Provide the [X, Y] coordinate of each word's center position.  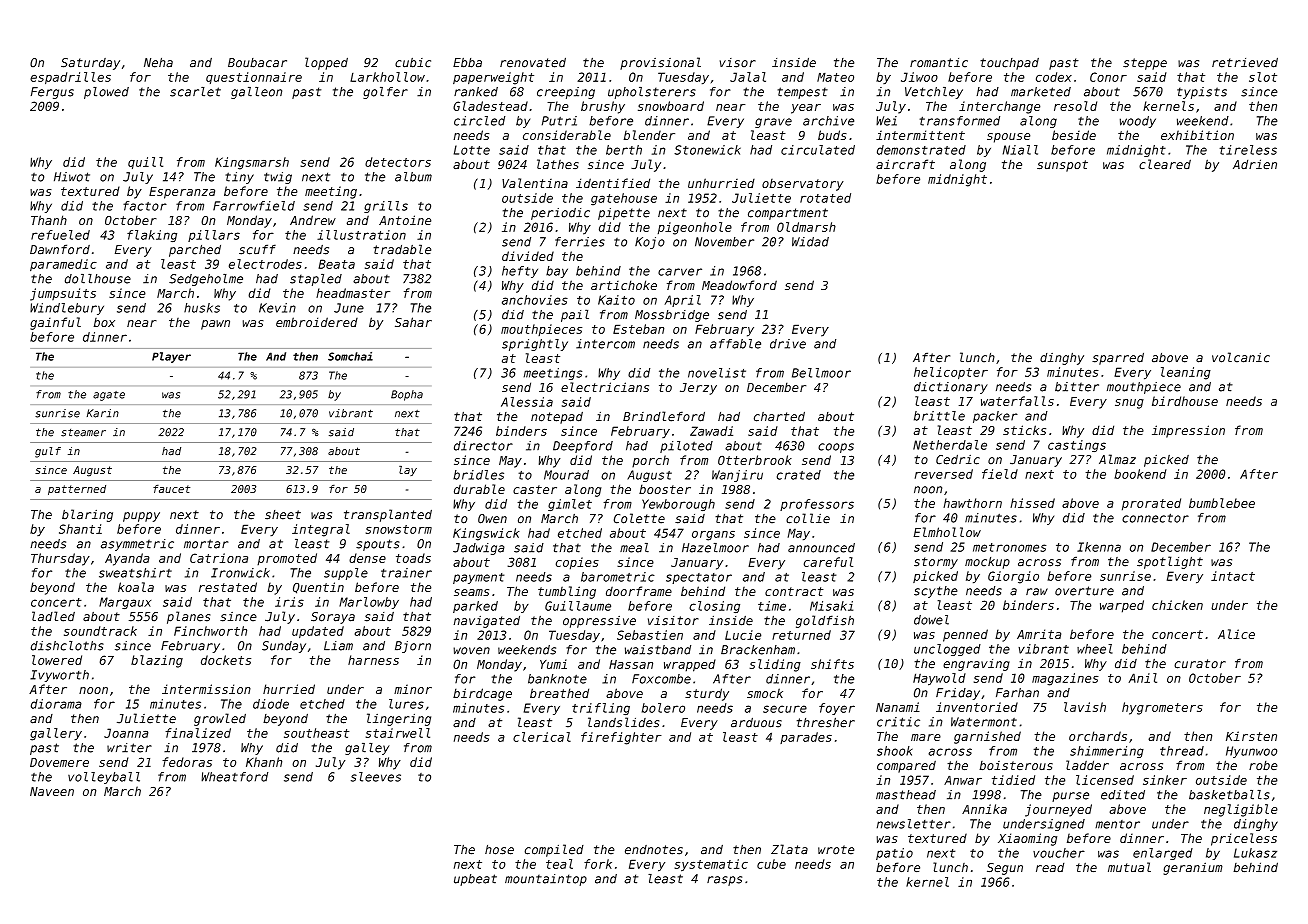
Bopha [407, 395]
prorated [1151, 504]
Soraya [333, 618]
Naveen [52, 791]
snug [1129, 404]
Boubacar [257, 63]
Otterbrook [755, 460]
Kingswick [486, 534]
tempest [803, 93]
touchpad [1009, 64]
